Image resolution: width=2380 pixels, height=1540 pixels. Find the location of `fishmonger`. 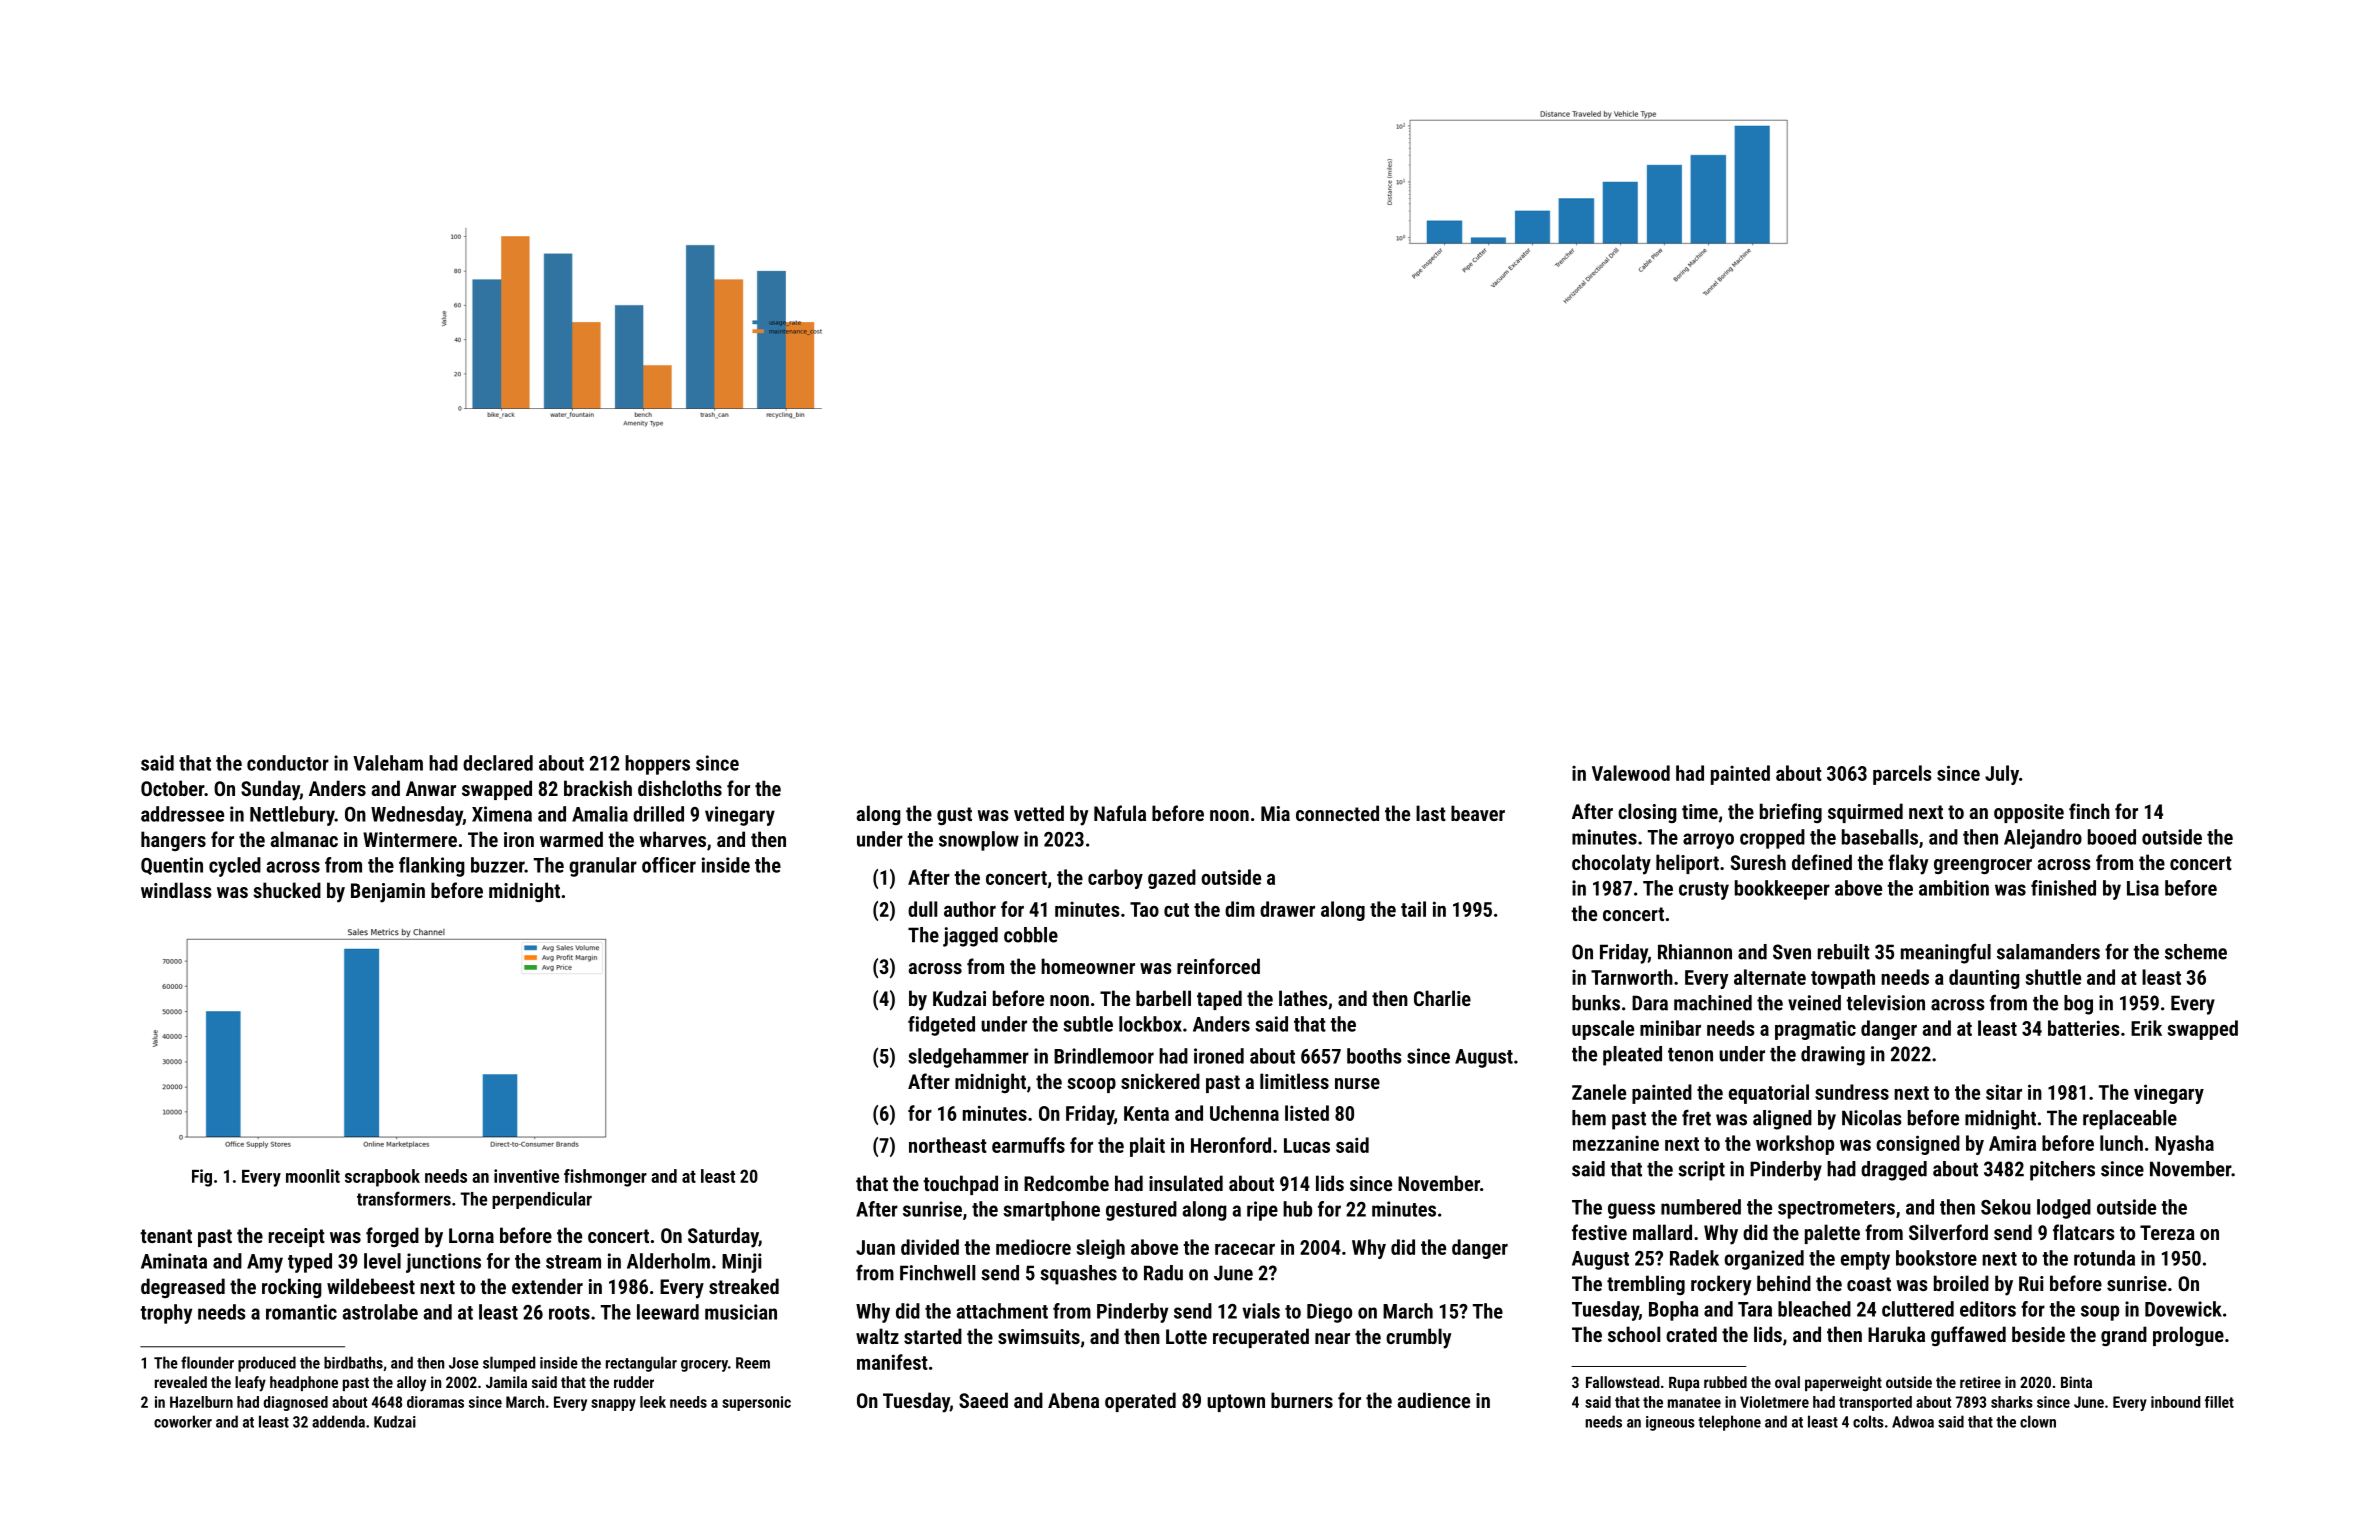

fishmonger is located at coordinates (605, 1178).
